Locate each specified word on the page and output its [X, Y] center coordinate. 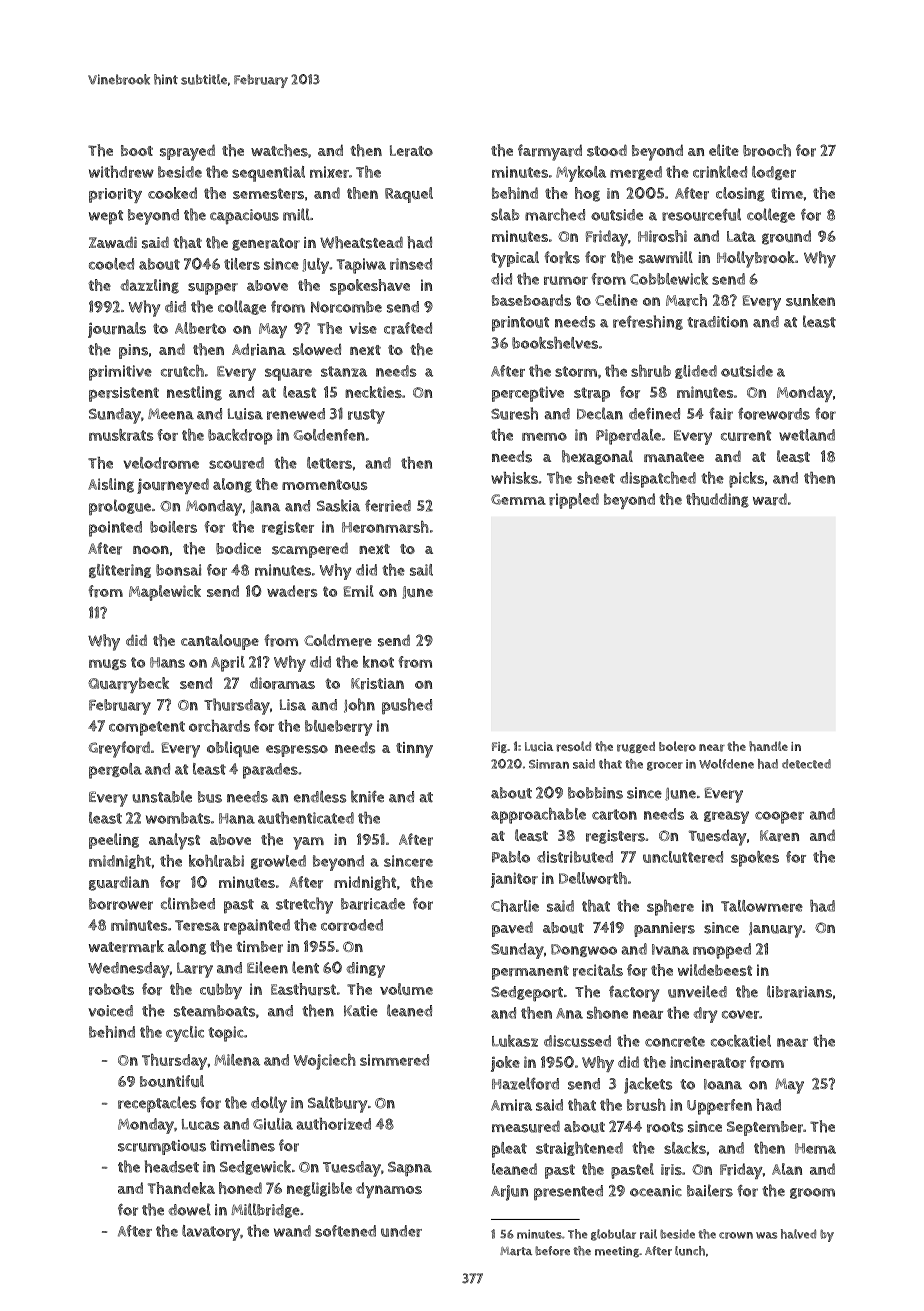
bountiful [172, 1081]
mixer [329, 172]
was [766, 1235]
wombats [178, 818]
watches [279, 150]
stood [607, 150]
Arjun [509, 1193]
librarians [799, 991]
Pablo [511, 857]
